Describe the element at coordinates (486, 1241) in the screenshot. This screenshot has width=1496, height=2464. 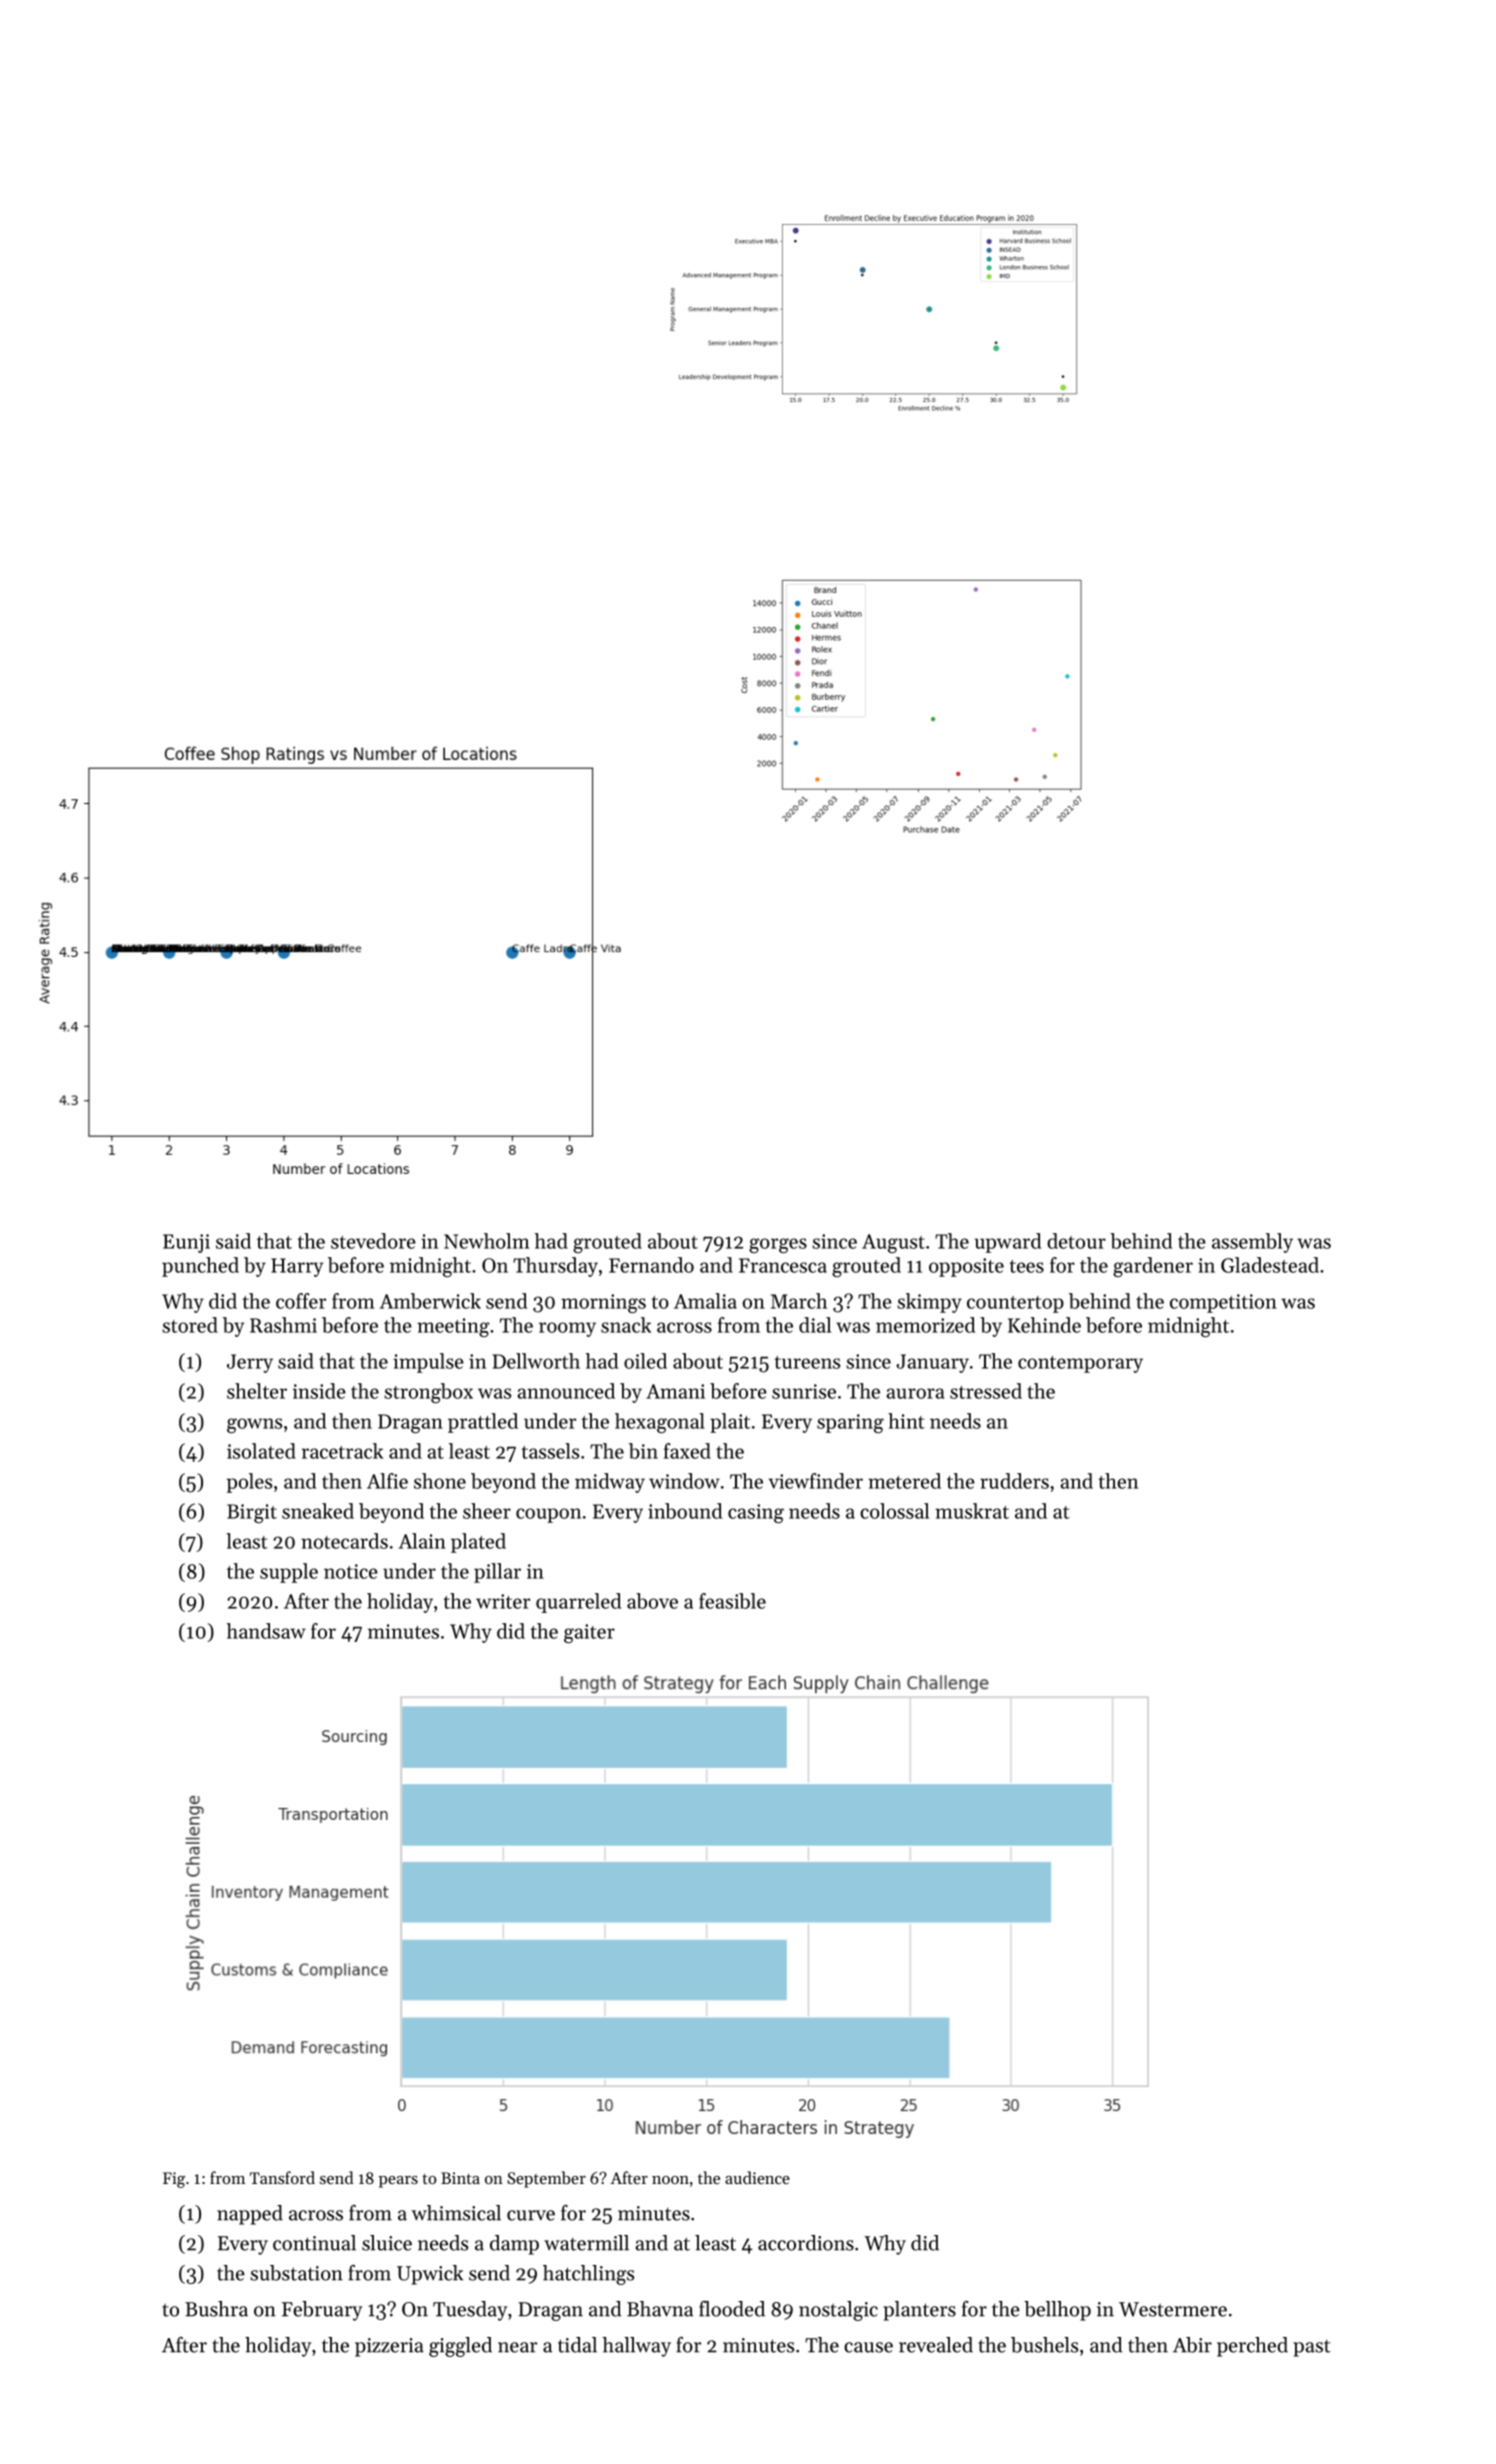
I see `Newholm` at that location.
